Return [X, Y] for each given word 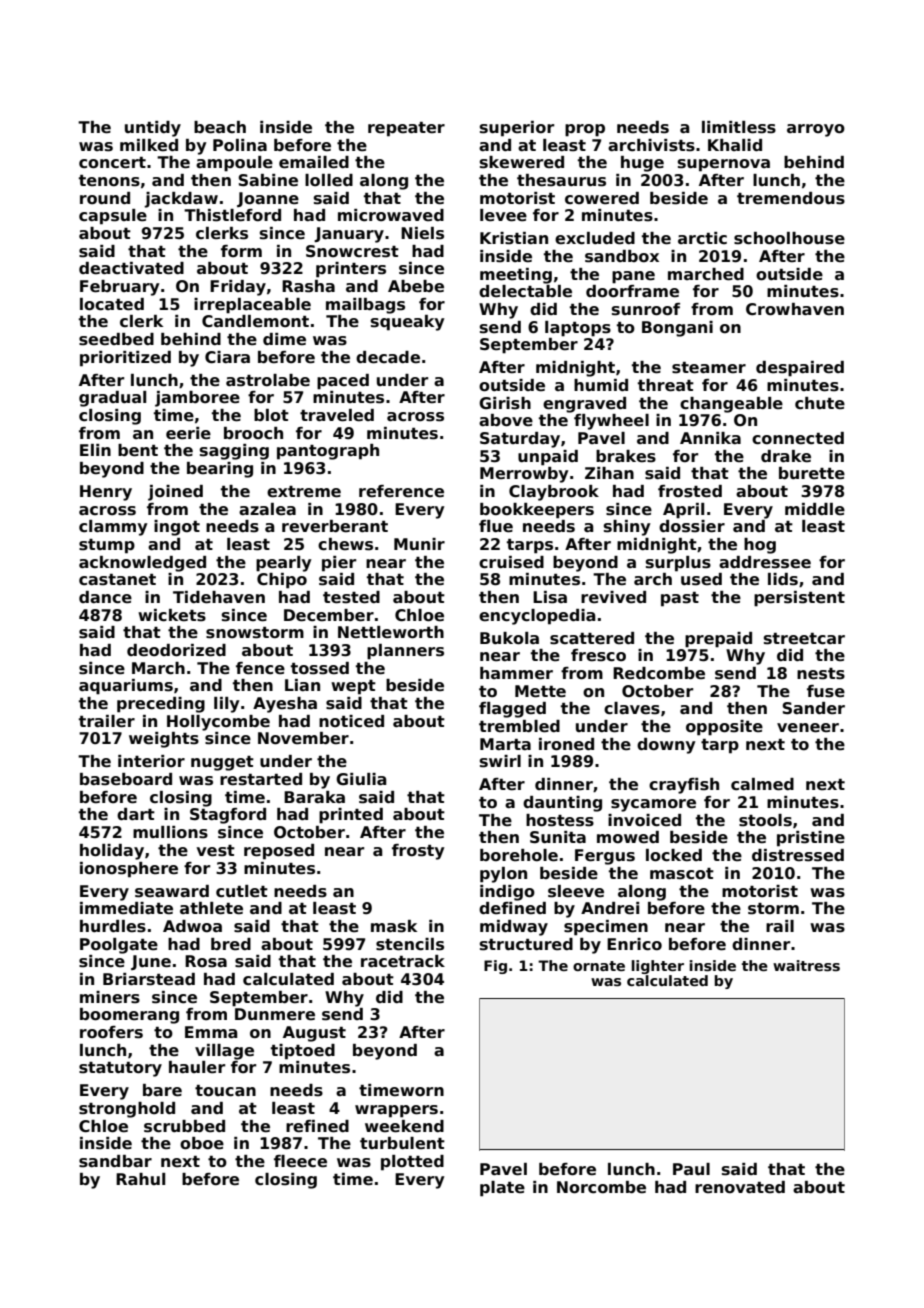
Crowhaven [795, 309]
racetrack [403, 961]
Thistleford [232, 215]
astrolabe [268, 380]
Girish [505, 403]
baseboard [126, 779]
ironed [566, 744]
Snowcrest [352, 251]
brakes [626, 456]
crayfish [684, 786]
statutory [120, 1069]
